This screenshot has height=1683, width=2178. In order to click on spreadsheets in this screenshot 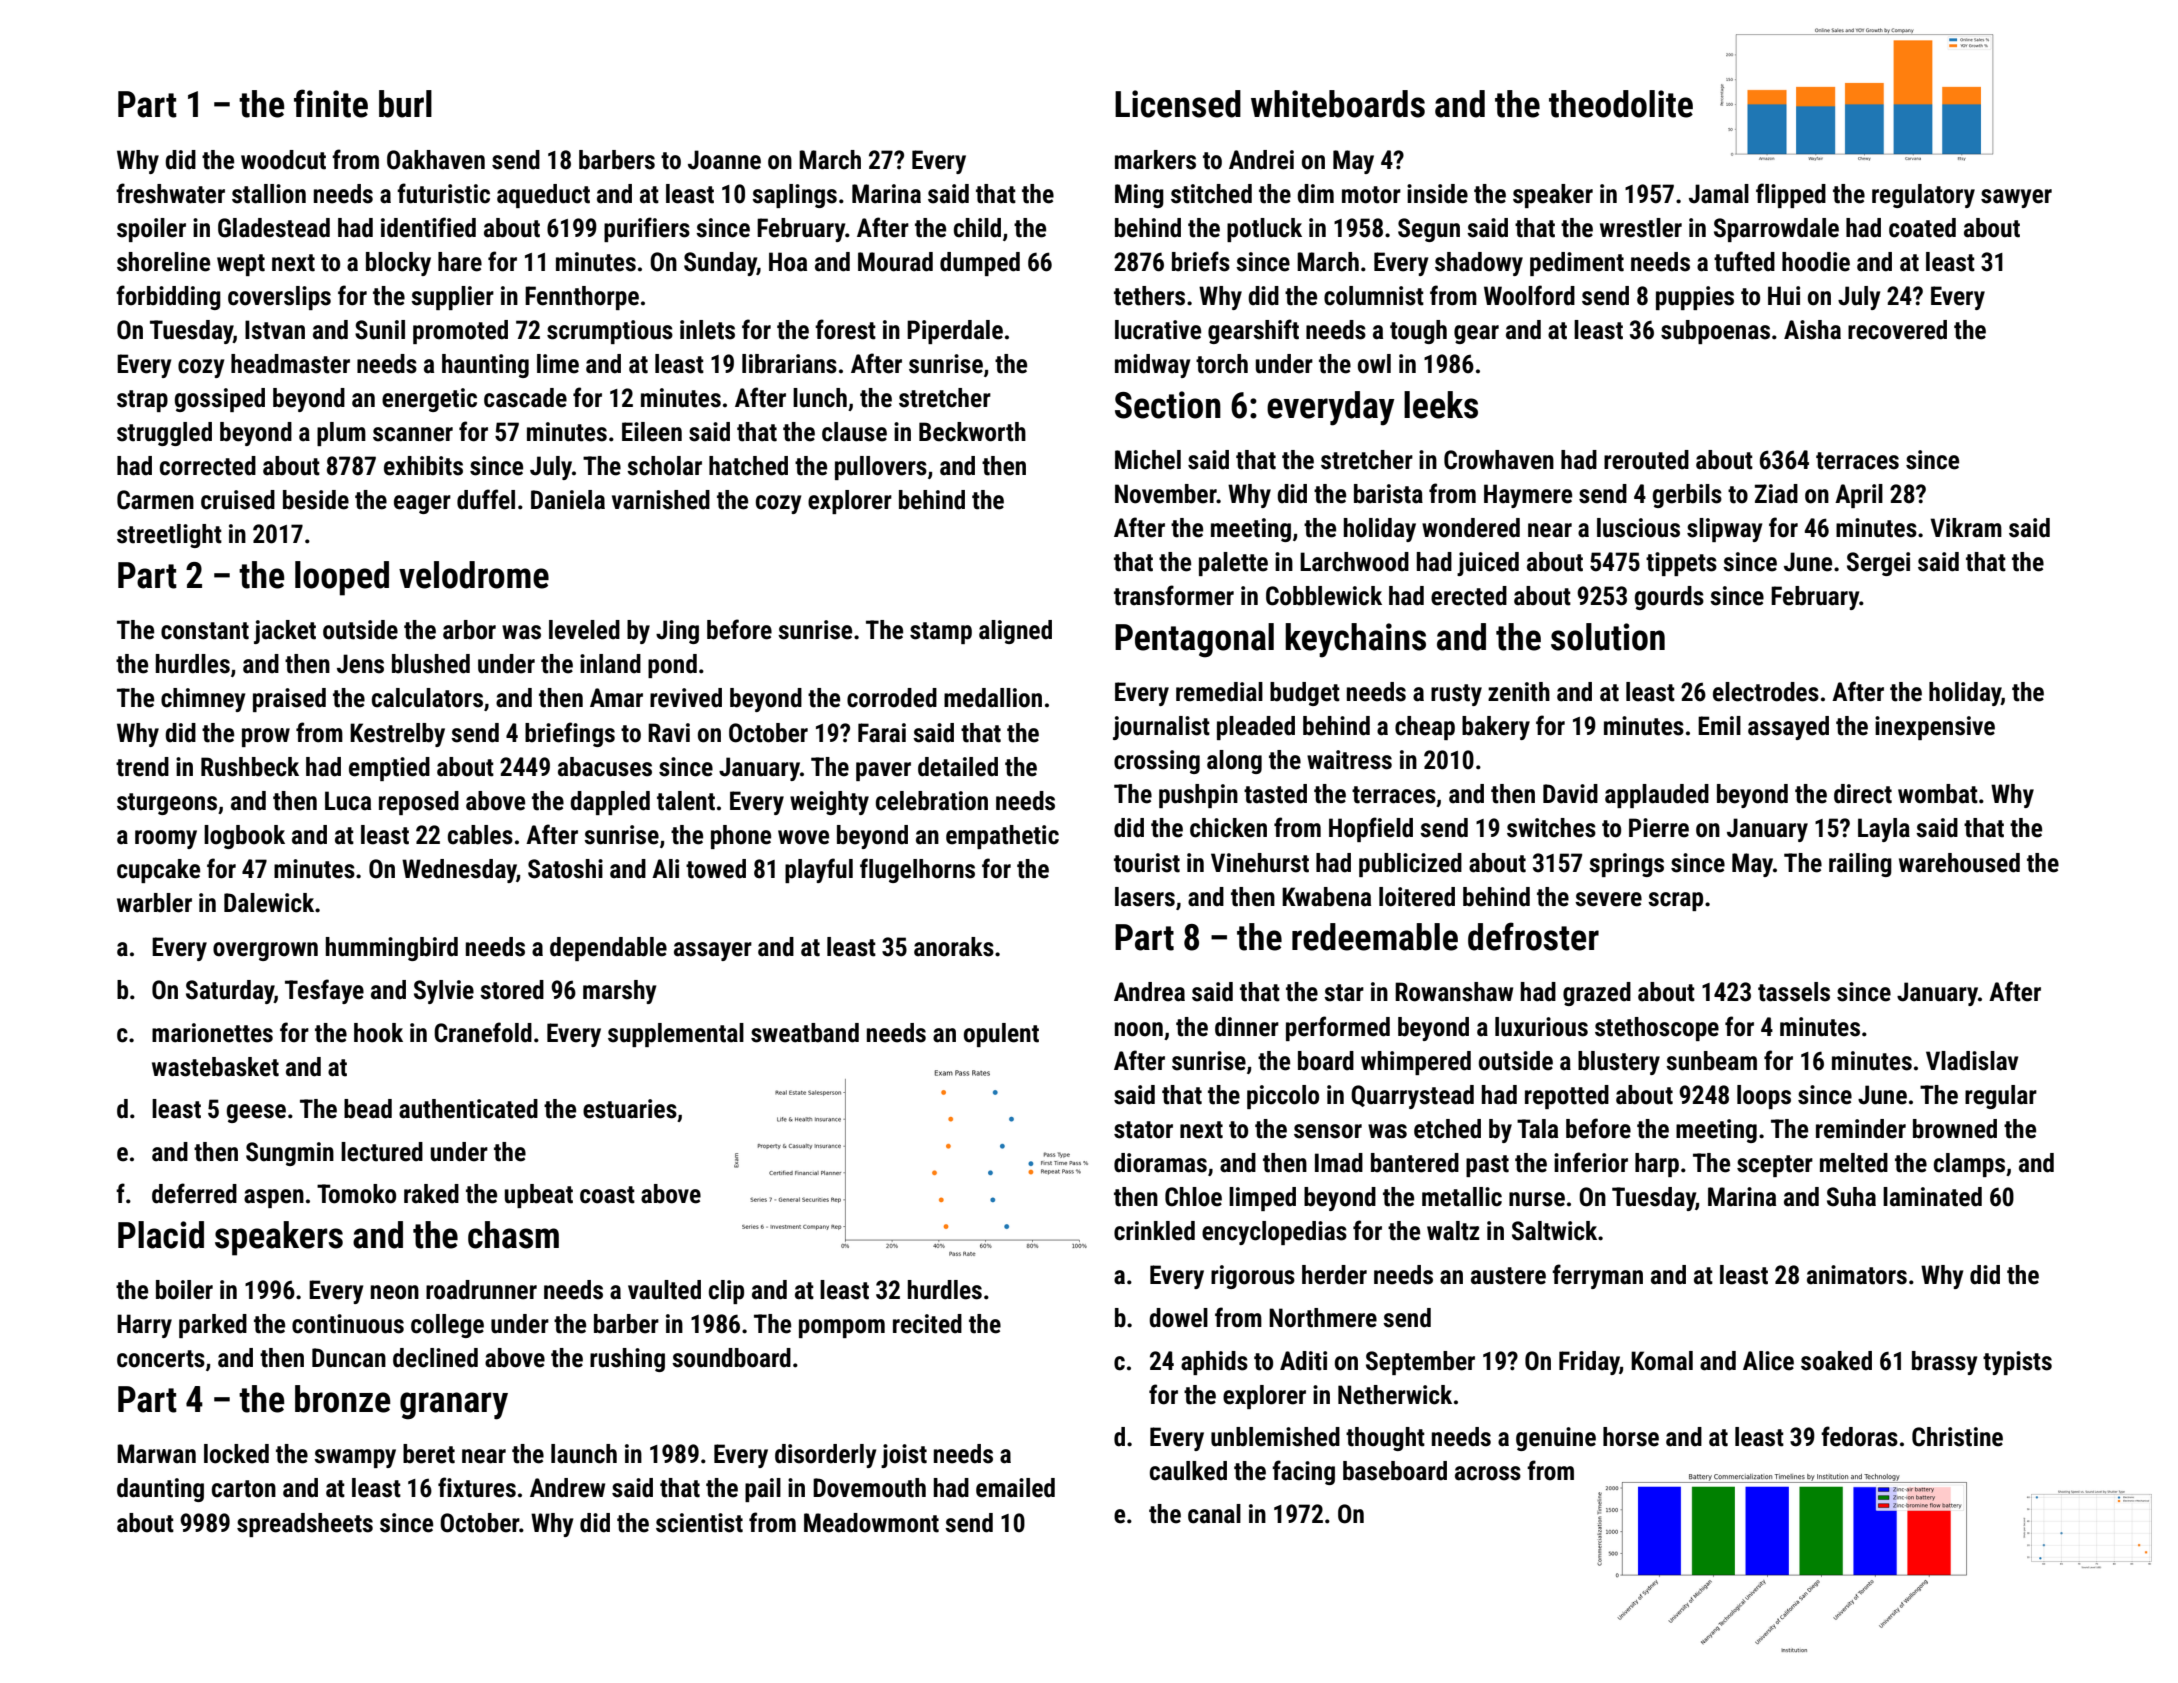, I will do `click(305, 1525)`.
